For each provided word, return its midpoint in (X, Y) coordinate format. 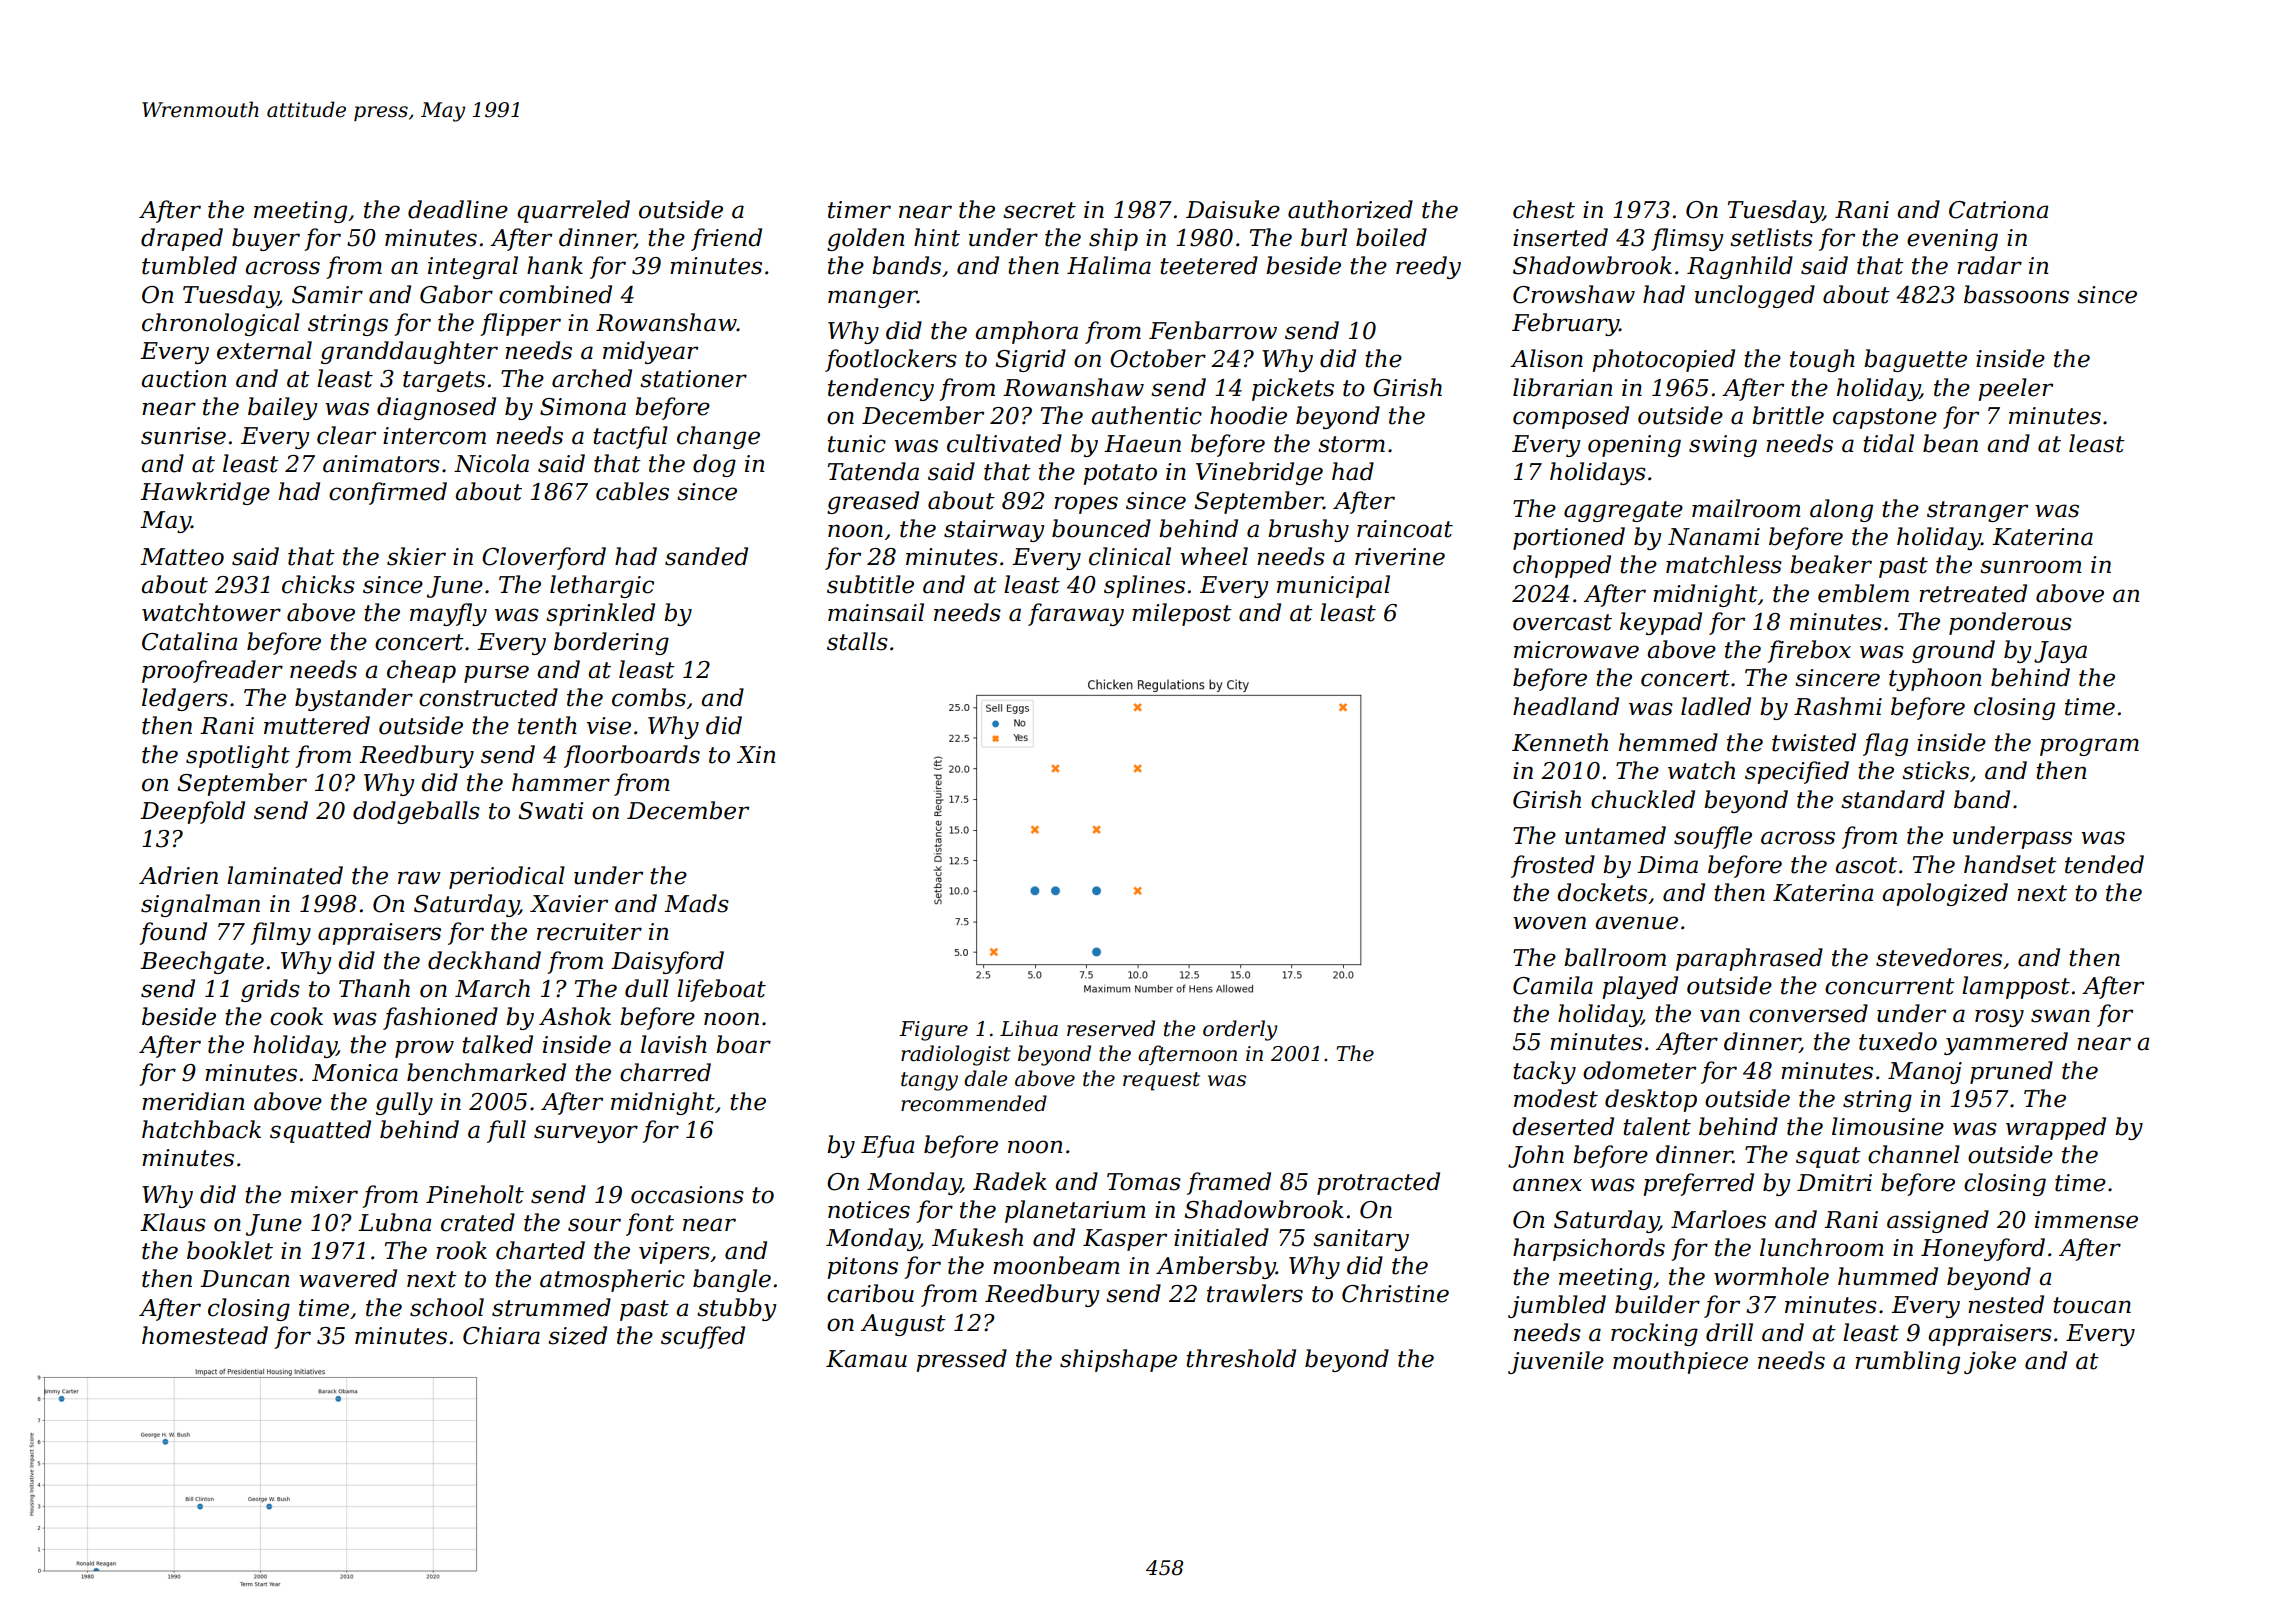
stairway (994, 531)
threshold (1241, 1358)
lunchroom (1822, 1247)
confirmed (388, 493)
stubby (737, 1309)
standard (1893, 799)
